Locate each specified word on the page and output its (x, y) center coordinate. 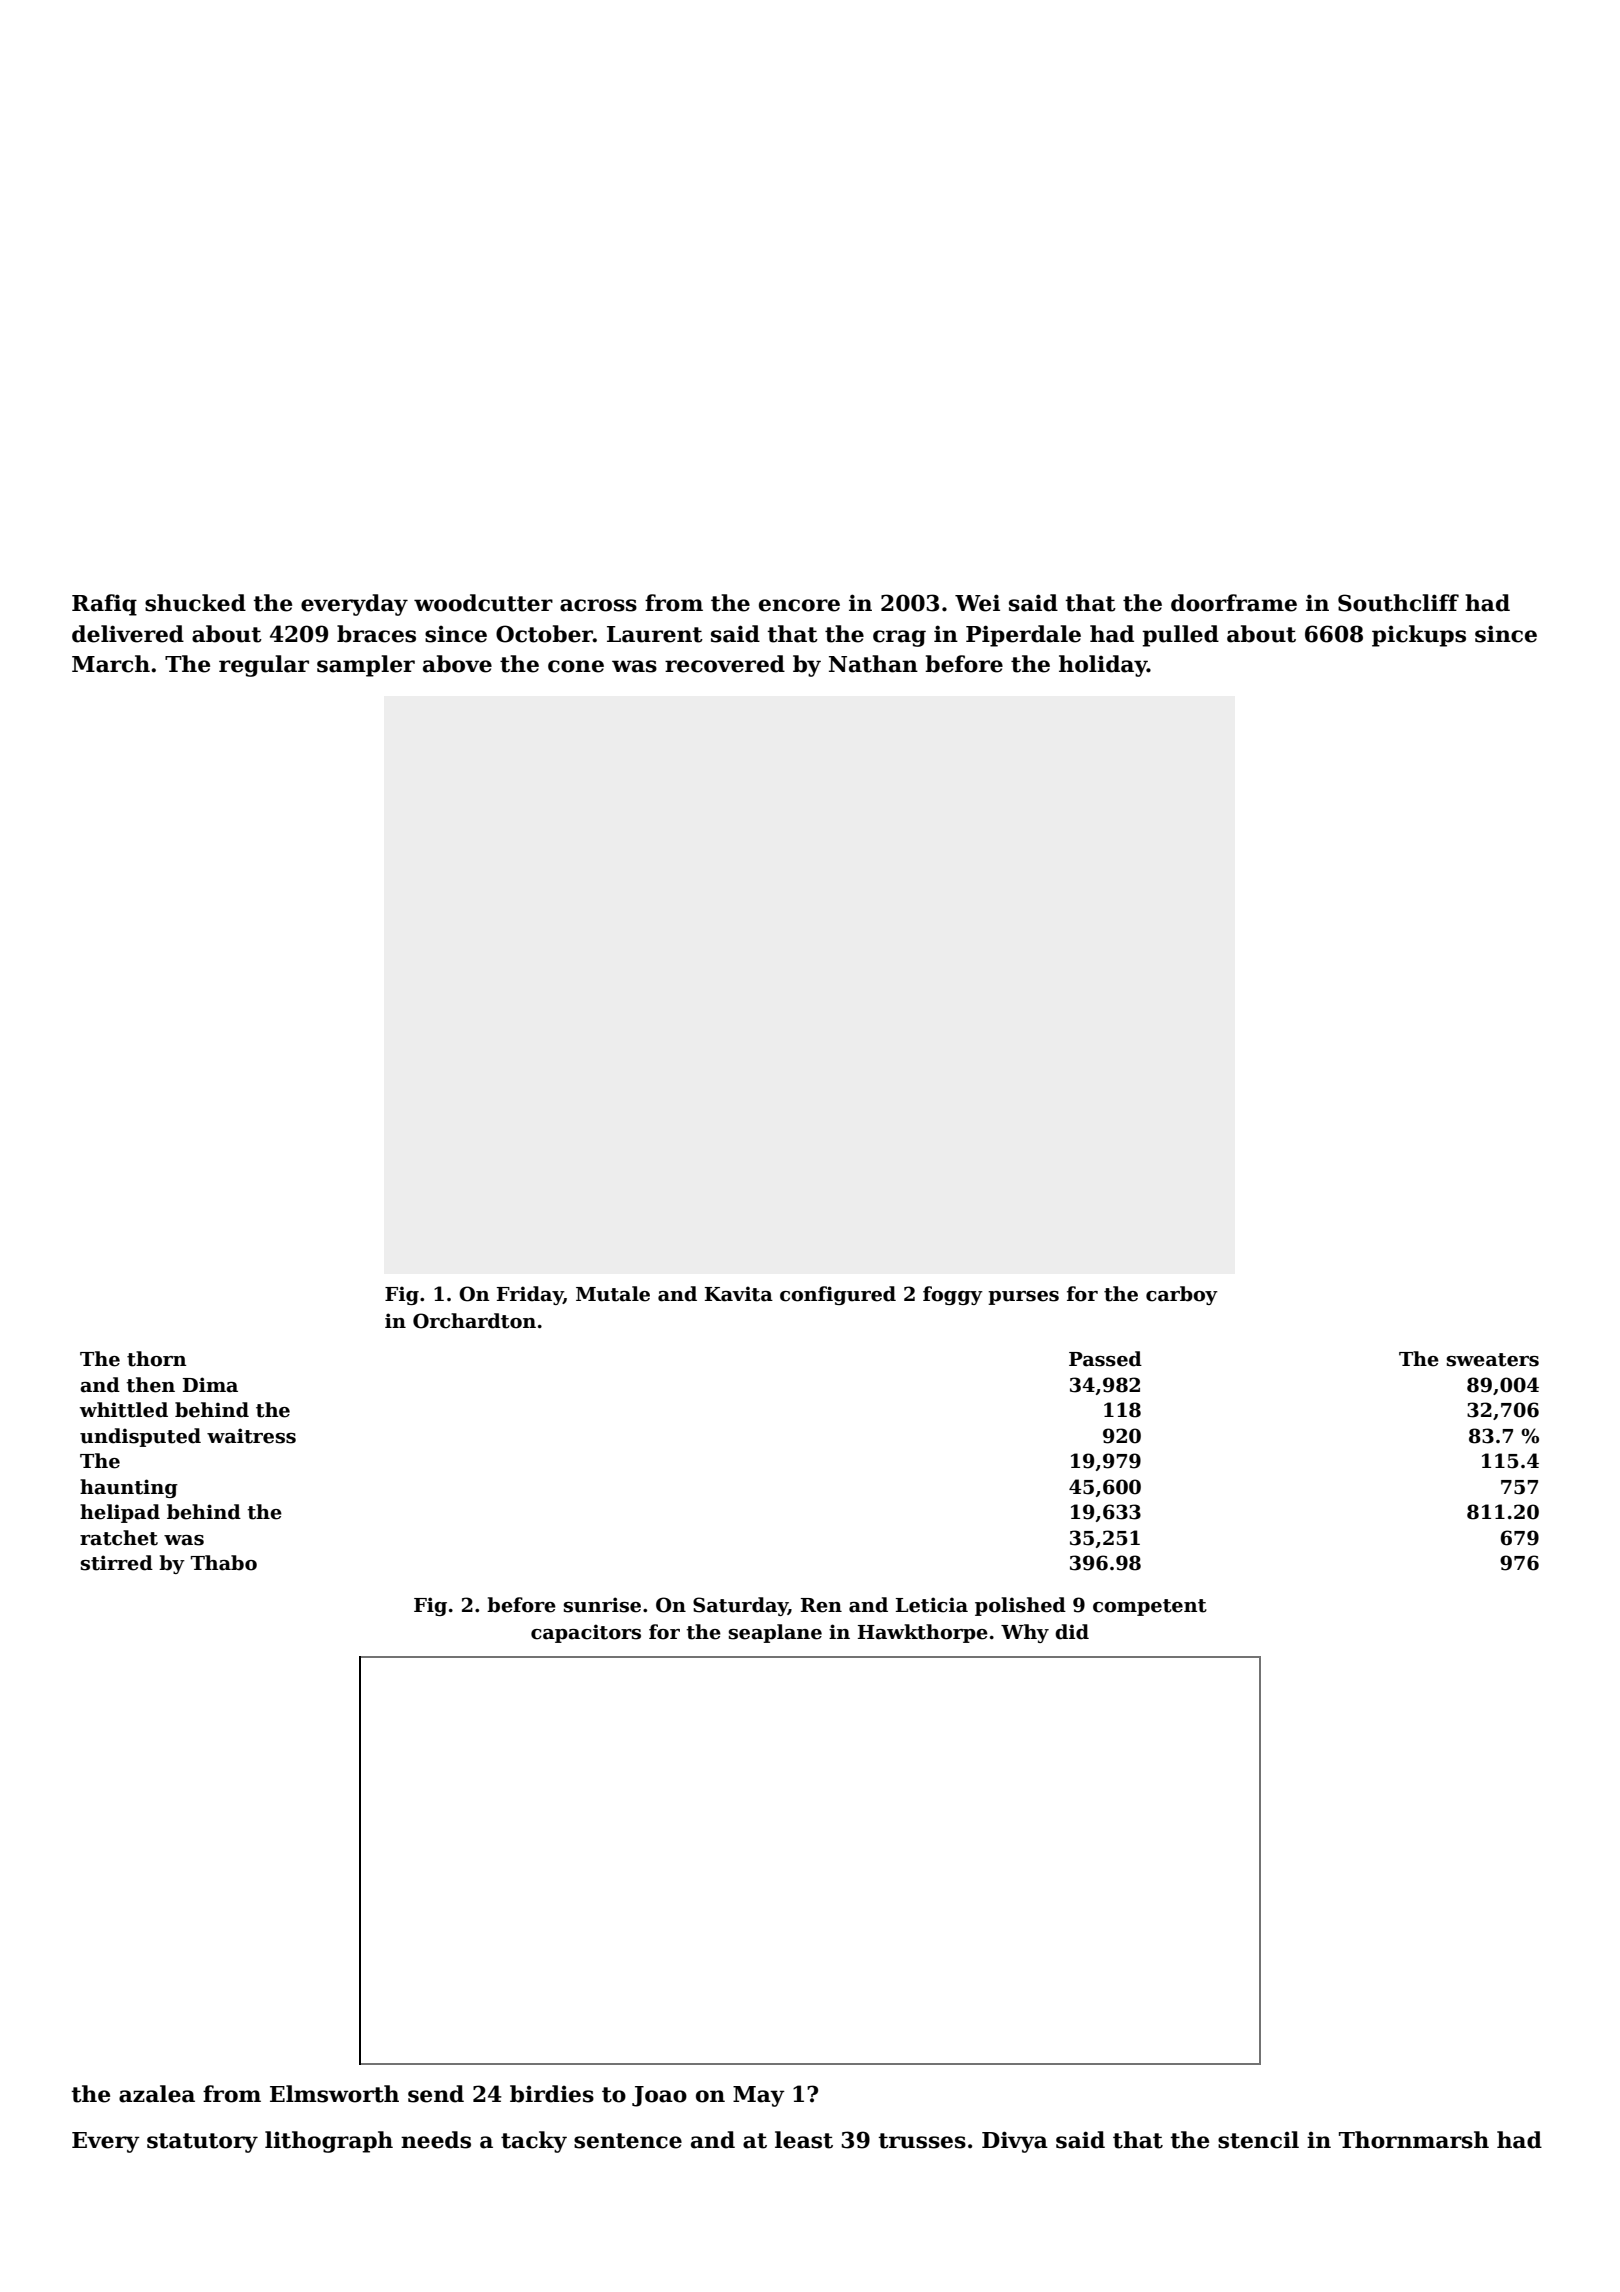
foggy (953, 1295)
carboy (1182, 1295)
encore (799, 605)
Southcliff (1398, 603)
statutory (202, 2143)
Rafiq (104, 605)
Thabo (224, 1563)
